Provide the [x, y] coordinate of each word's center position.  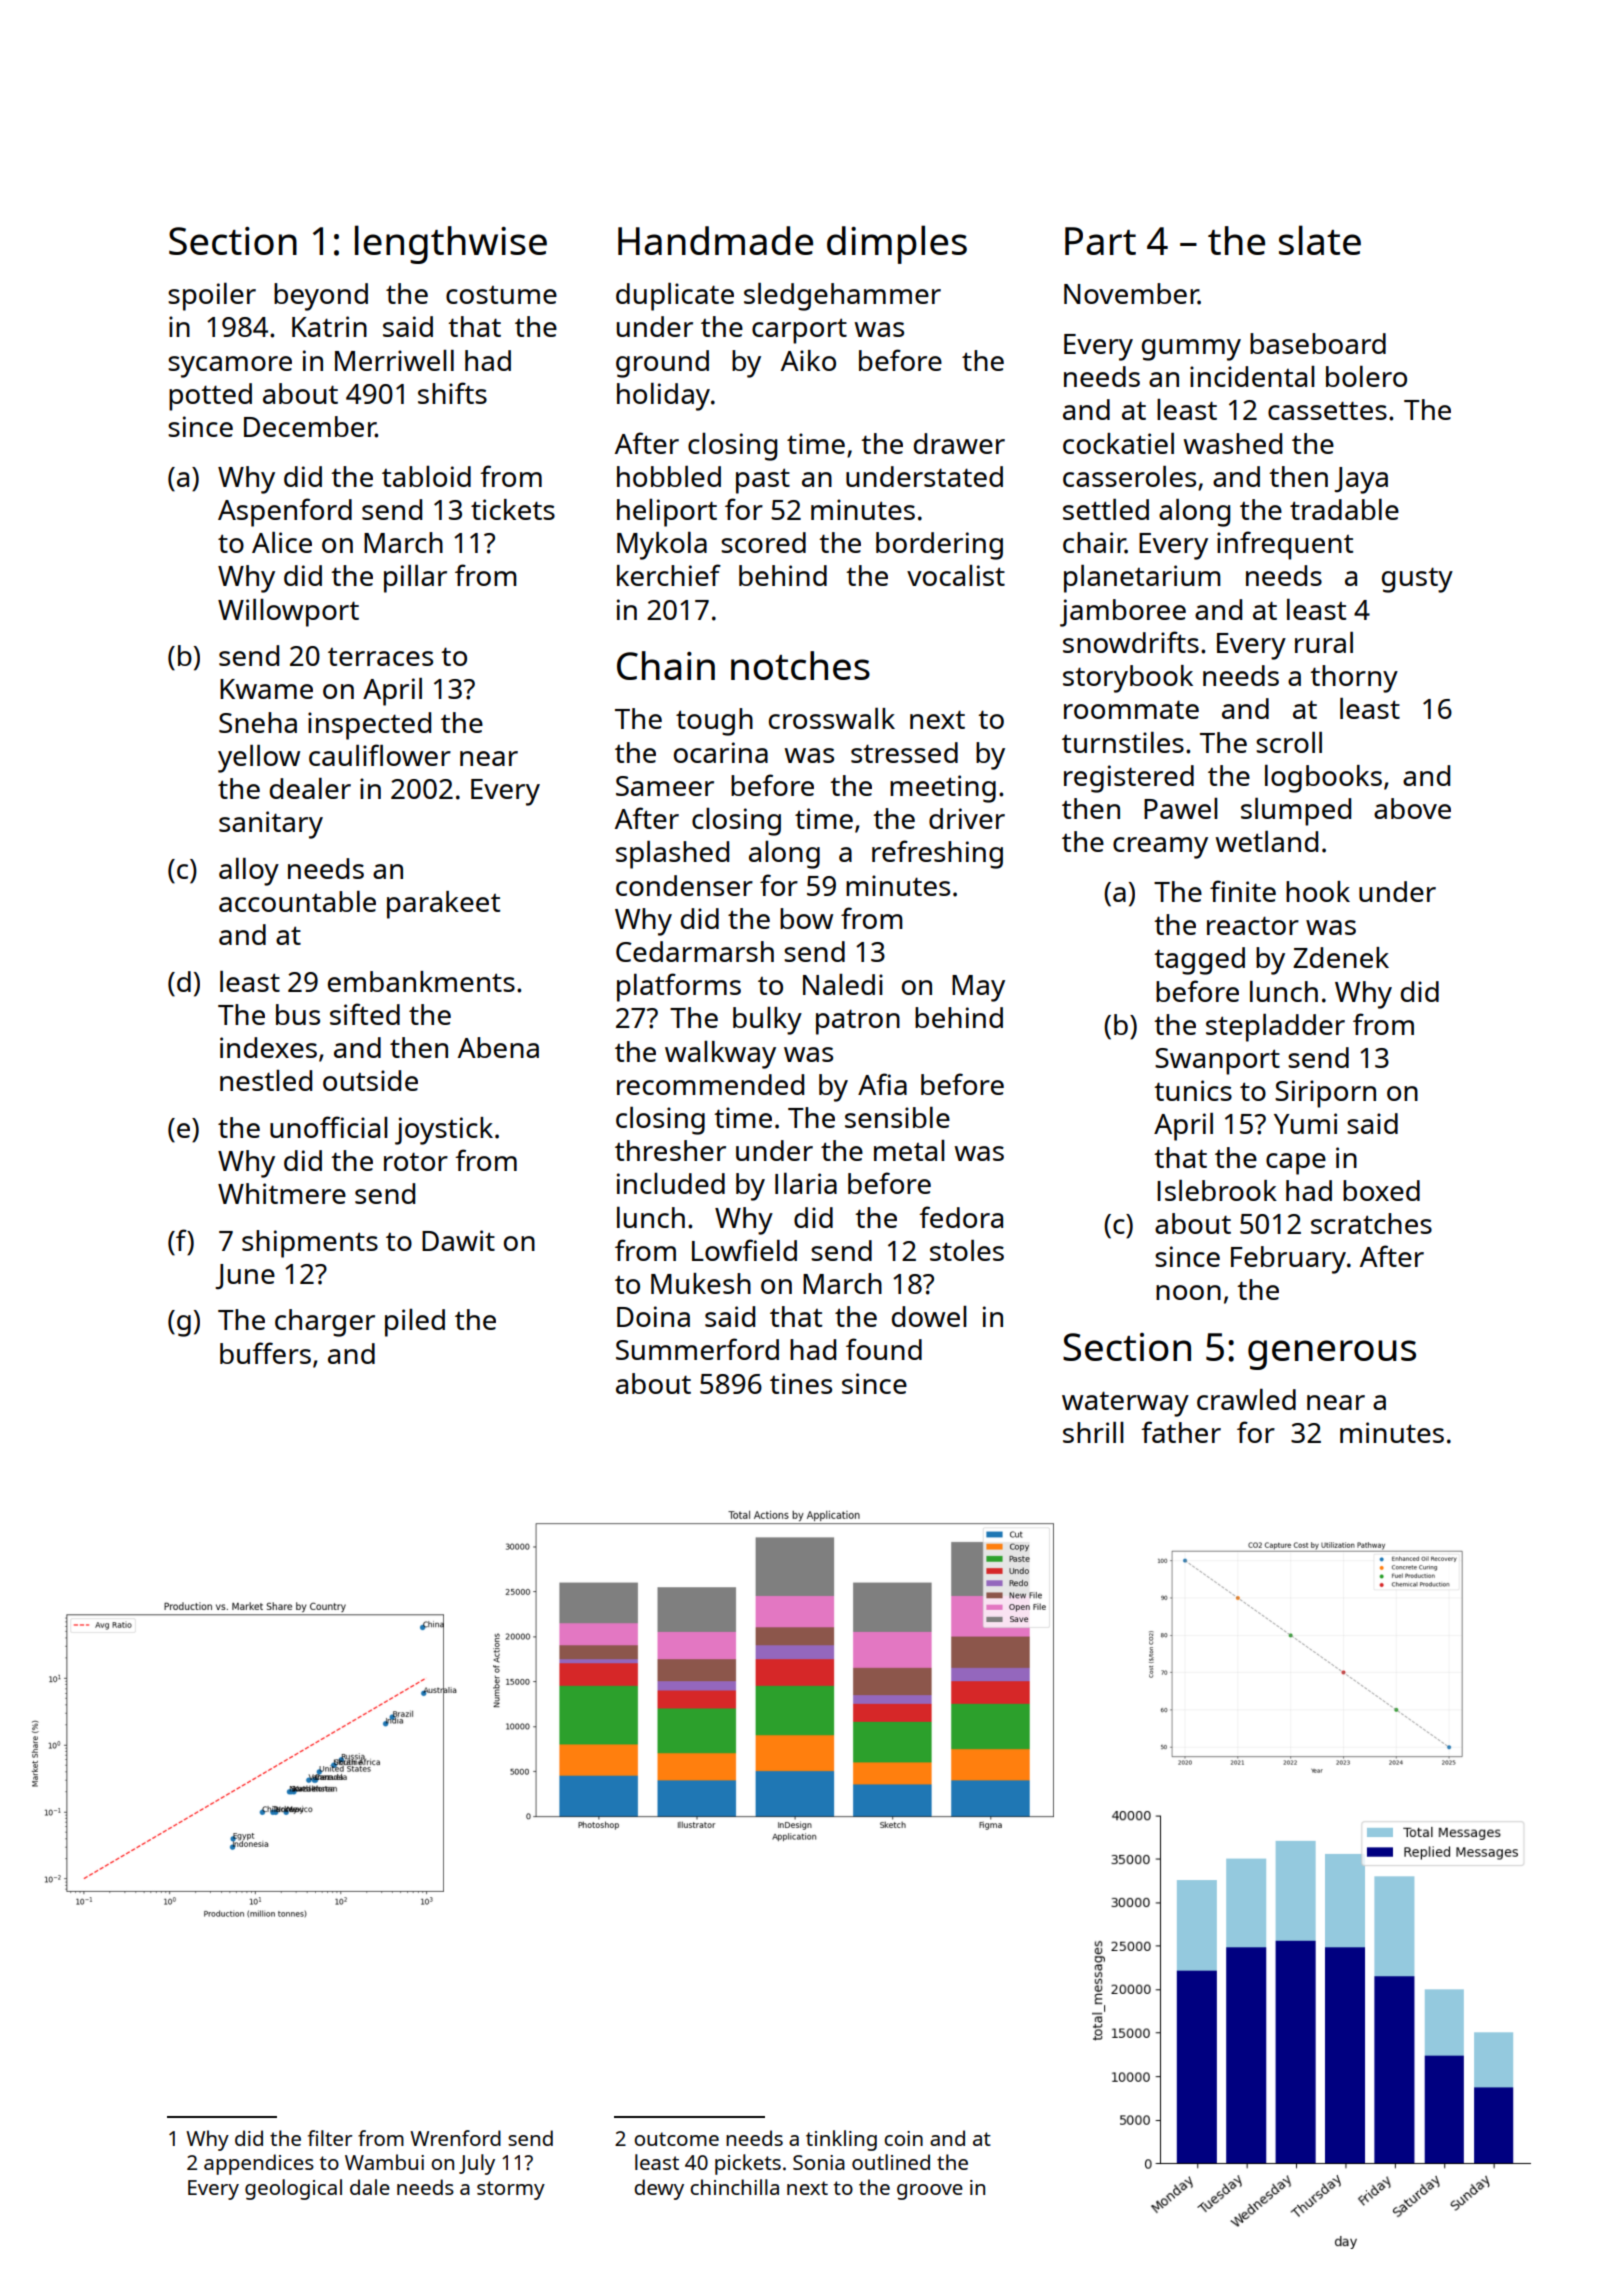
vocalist [956, 575]
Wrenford [455, 2138]
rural [1324, 642]
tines [801, 1383]
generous [1332, 1355]
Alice [282, 542]
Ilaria [806, 1183]
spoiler [212, 297]
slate [1320, 240]
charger [325, 1323]
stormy [511, 2190]
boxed [1381, 1190]
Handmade [715, 240]
